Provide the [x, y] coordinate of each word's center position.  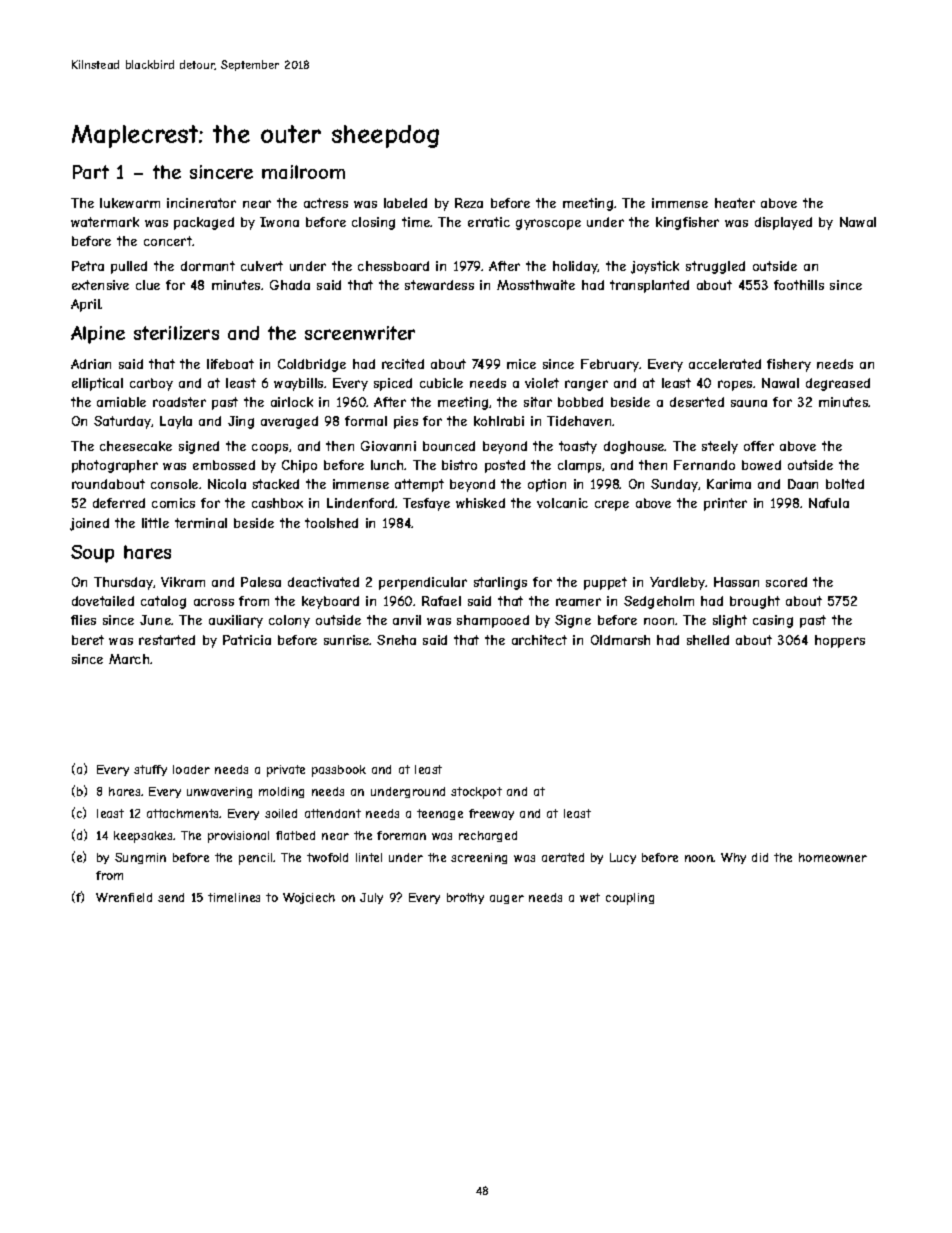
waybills [298, 384]
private [286, 771]
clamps [579, 466]
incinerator [201, 203]
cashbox [277, 503]
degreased [838, 384]
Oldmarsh [620, 640]
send [171, 897]
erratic [489, 222]
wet [590, 897]
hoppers [840, 641]
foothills [799, 285]
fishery [789, 365]
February [610, 365]
